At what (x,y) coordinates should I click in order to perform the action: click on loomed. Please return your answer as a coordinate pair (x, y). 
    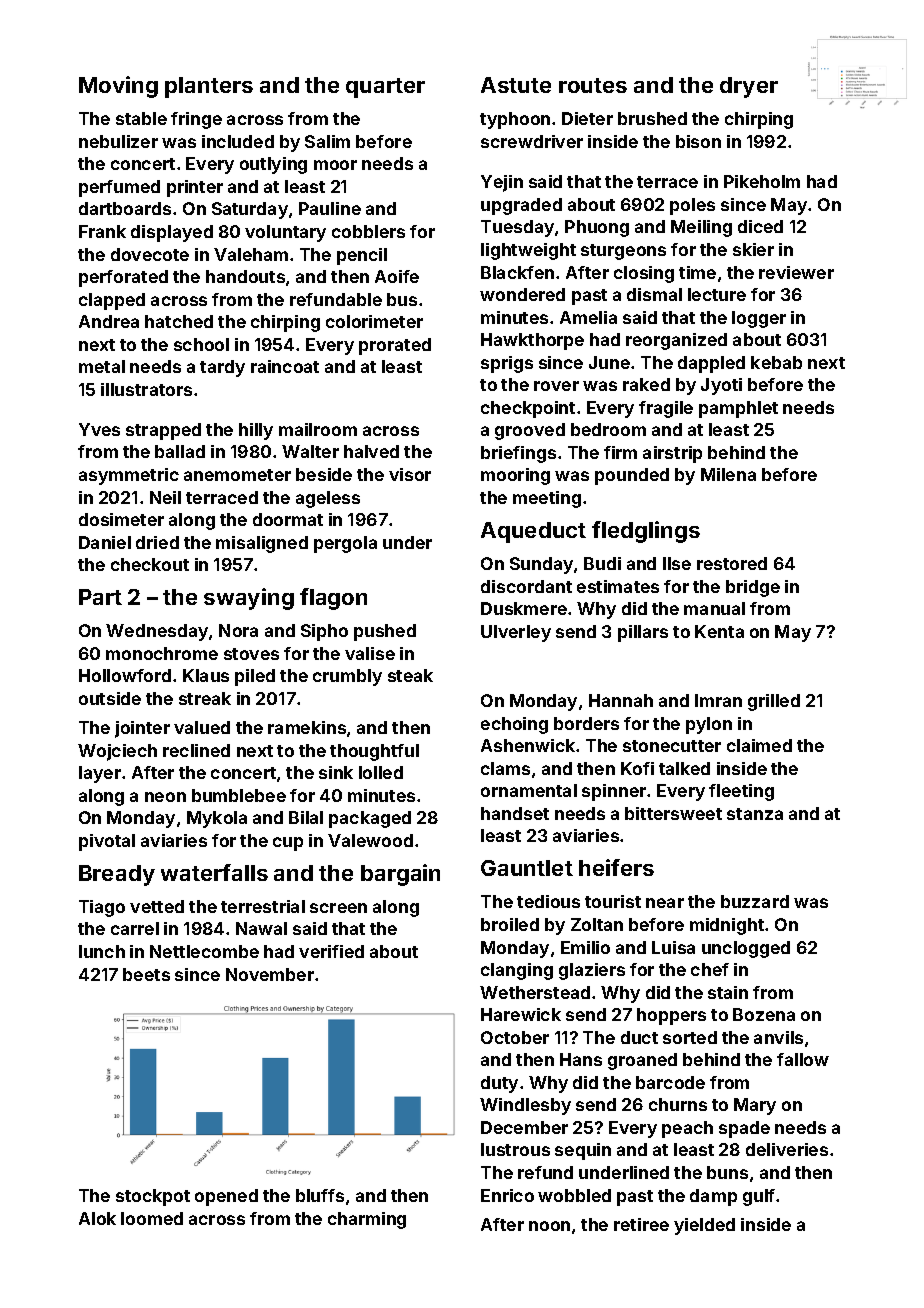
    Looking at the image, I should click on (152, 1218).
